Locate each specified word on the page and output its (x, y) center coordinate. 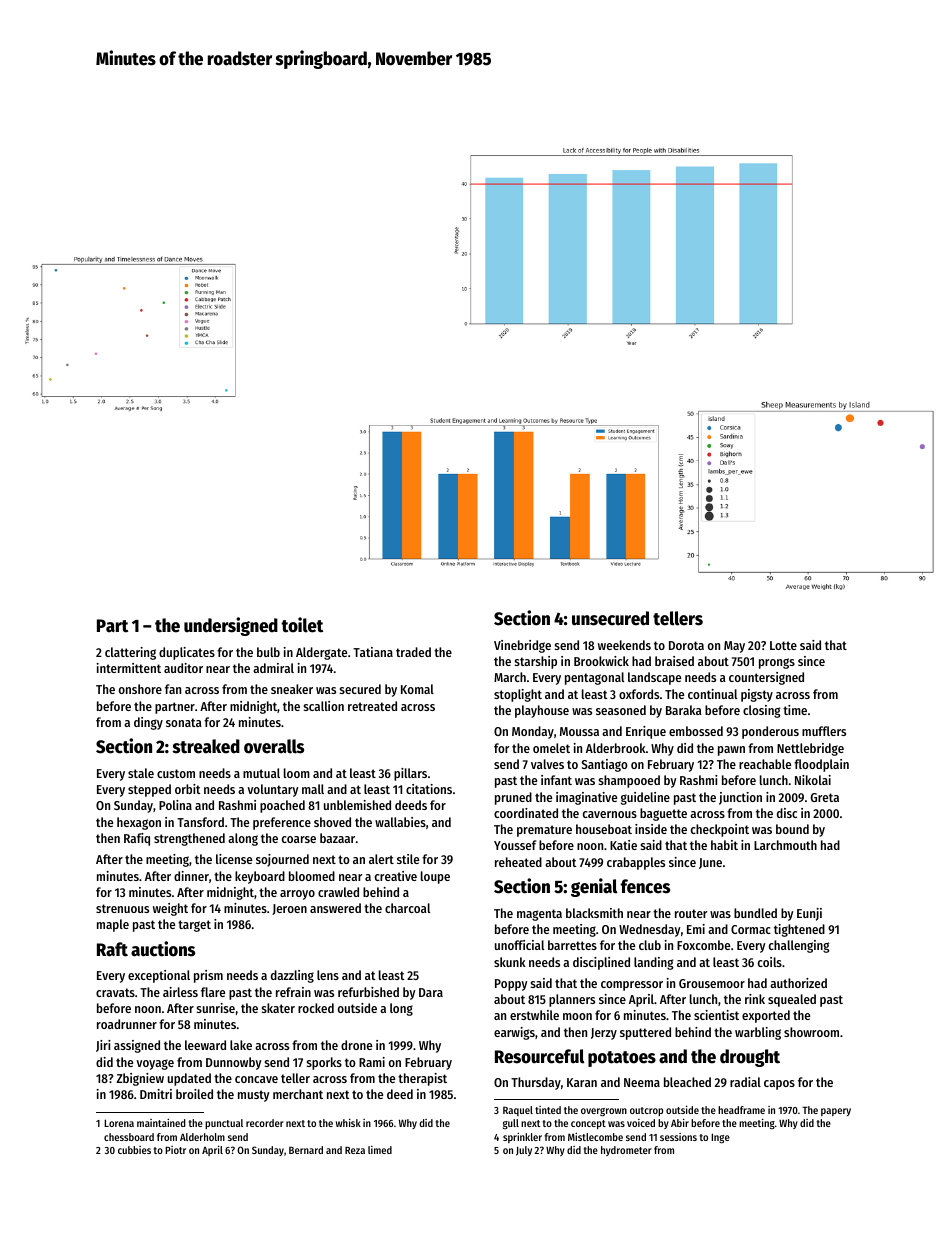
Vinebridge (522, 646)
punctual (224, 1124)
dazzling (292, 976)
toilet (302, 625)
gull (511, 1124)
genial (594, 887)
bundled (755, 913)
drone (356, 1045)
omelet (551, 748)
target (194, 926)
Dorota (686, 645)
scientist (716, 1015)
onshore (140, 689)
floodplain (821, 765)
